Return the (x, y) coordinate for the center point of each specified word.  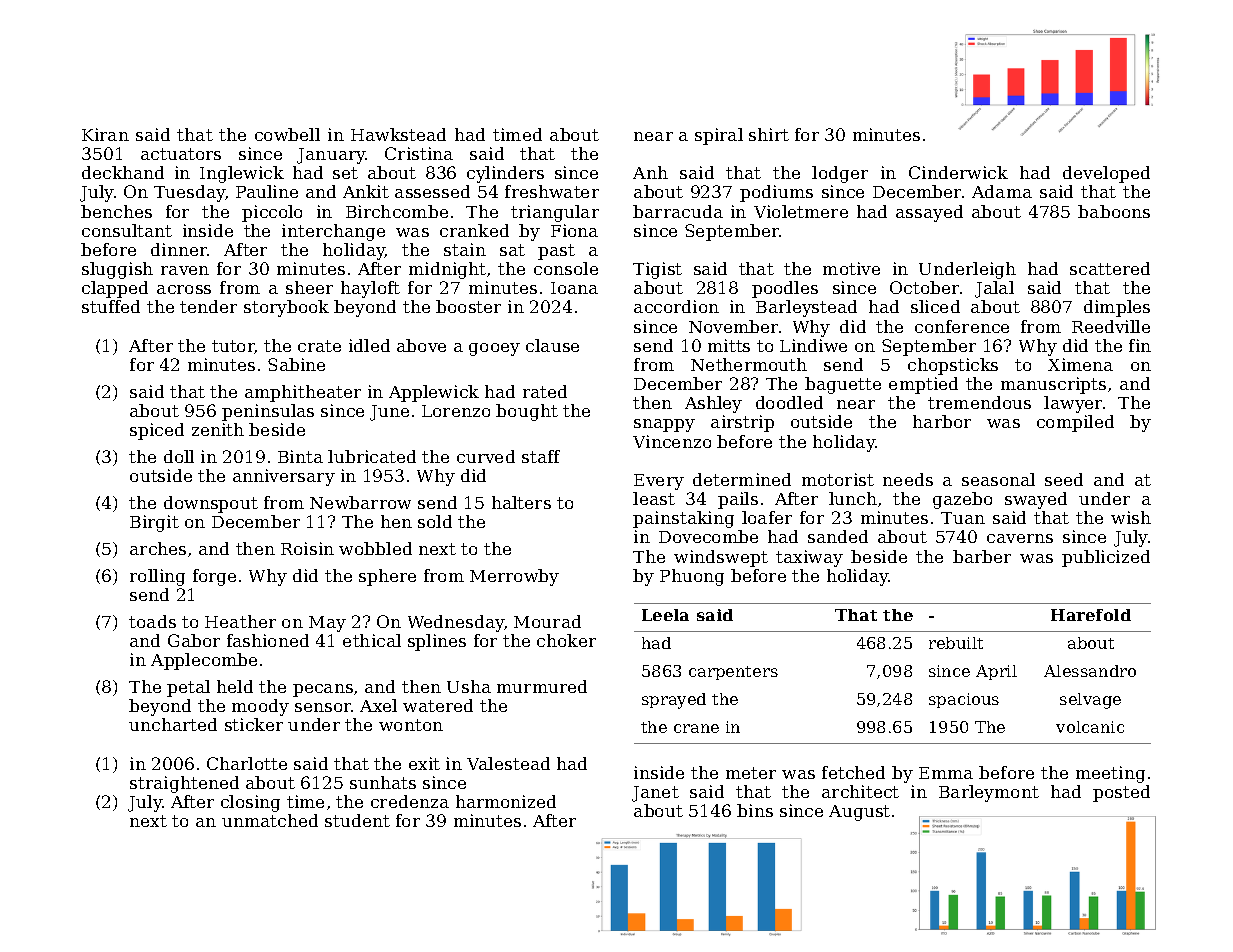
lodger (840, 174)
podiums (776, 193)
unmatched (270, 820)
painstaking (683, 519)
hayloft (370, 289)
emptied (923, 385)
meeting (1110, 774)
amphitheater (303, 393)
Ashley (713, 404)
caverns (1020, 538)
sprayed (674, 701)
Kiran (105, 134)
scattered (1110, 268)
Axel (378, 705)
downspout (211, 504)
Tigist (657, 270)
